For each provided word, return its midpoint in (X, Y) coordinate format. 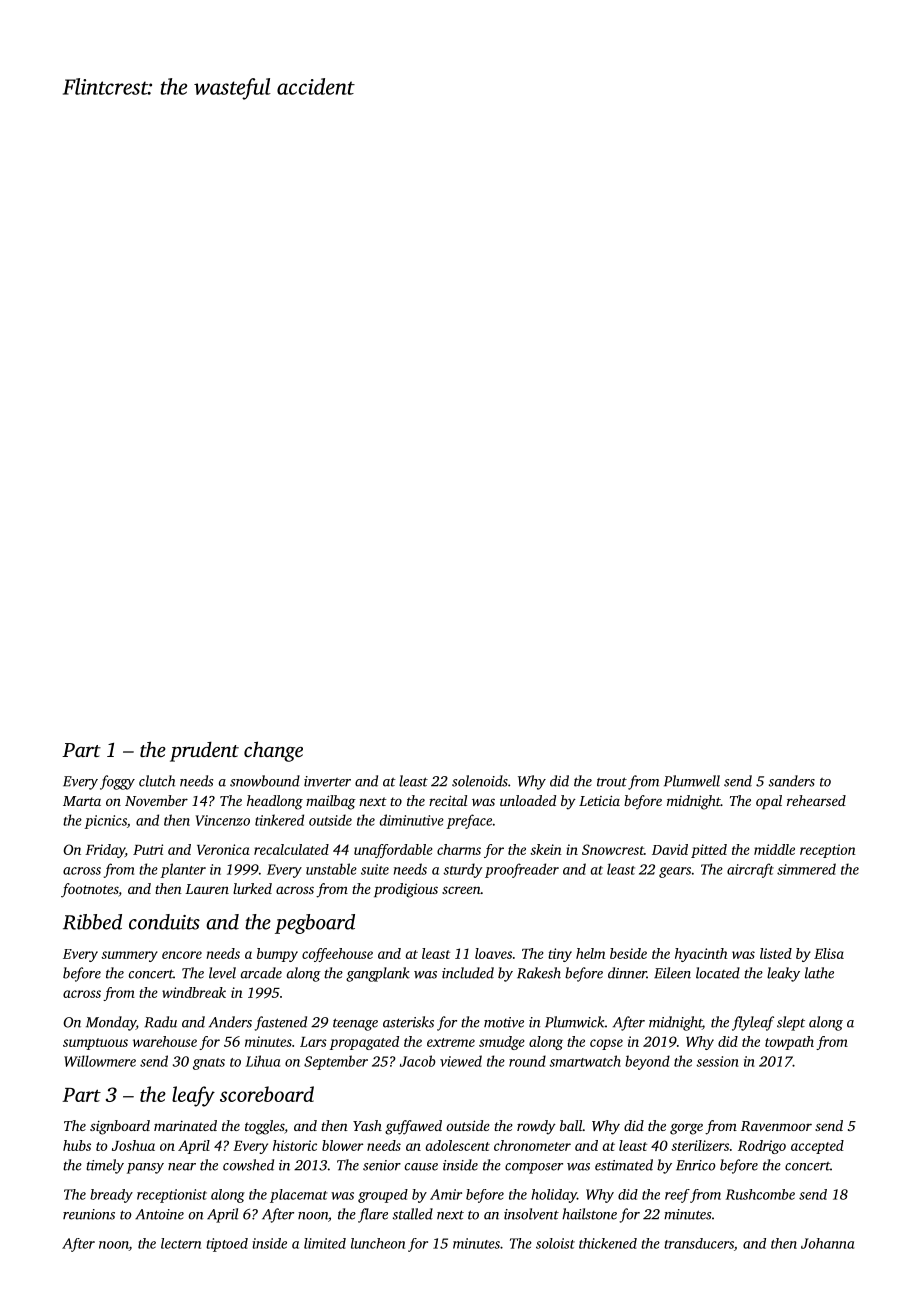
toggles (264, 1127)
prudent (204, 751)
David (670, 849)
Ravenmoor (776, 1126)
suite (375, 869)
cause (421, 1167)
